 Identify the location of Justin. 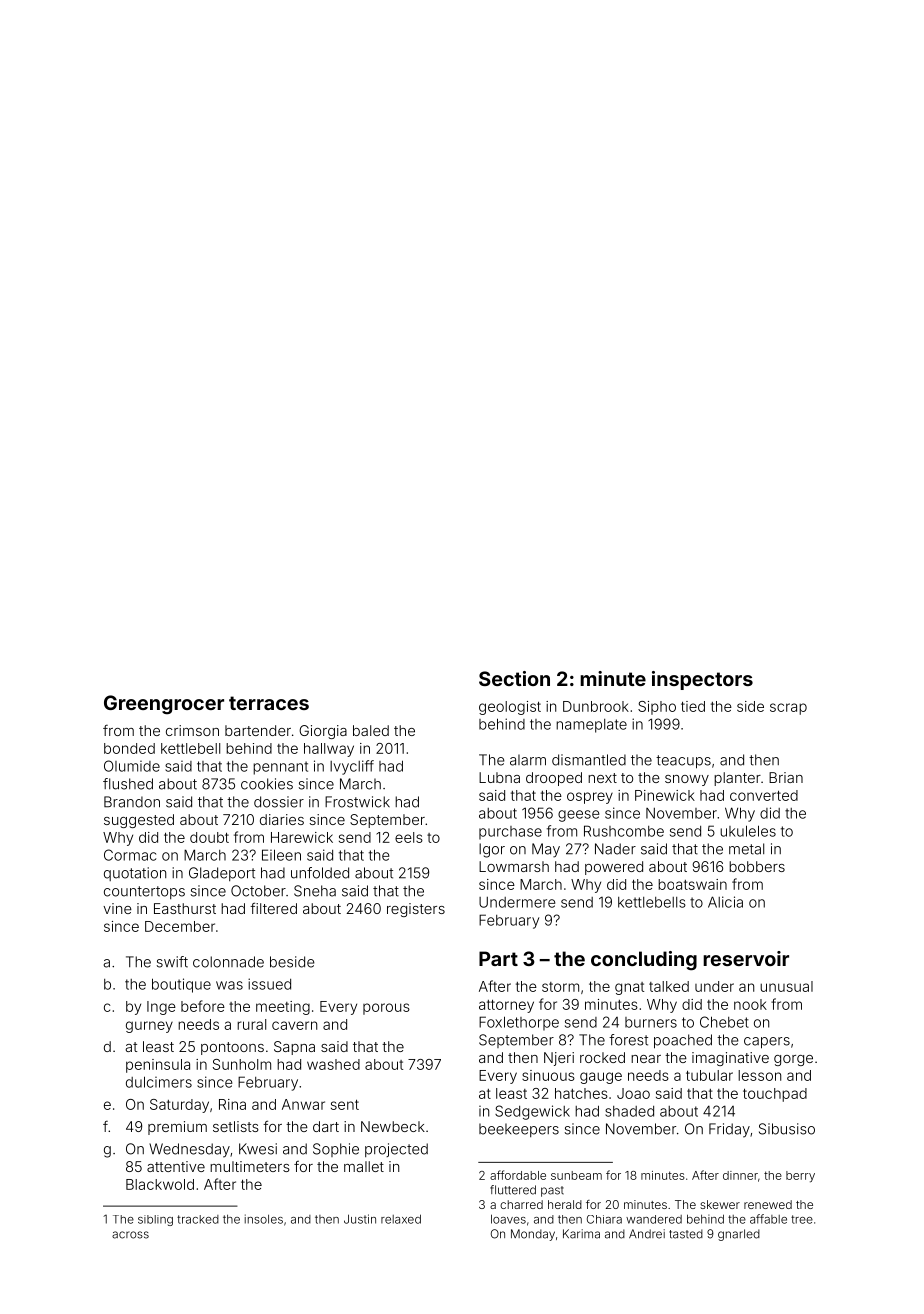
(360, 1219).
